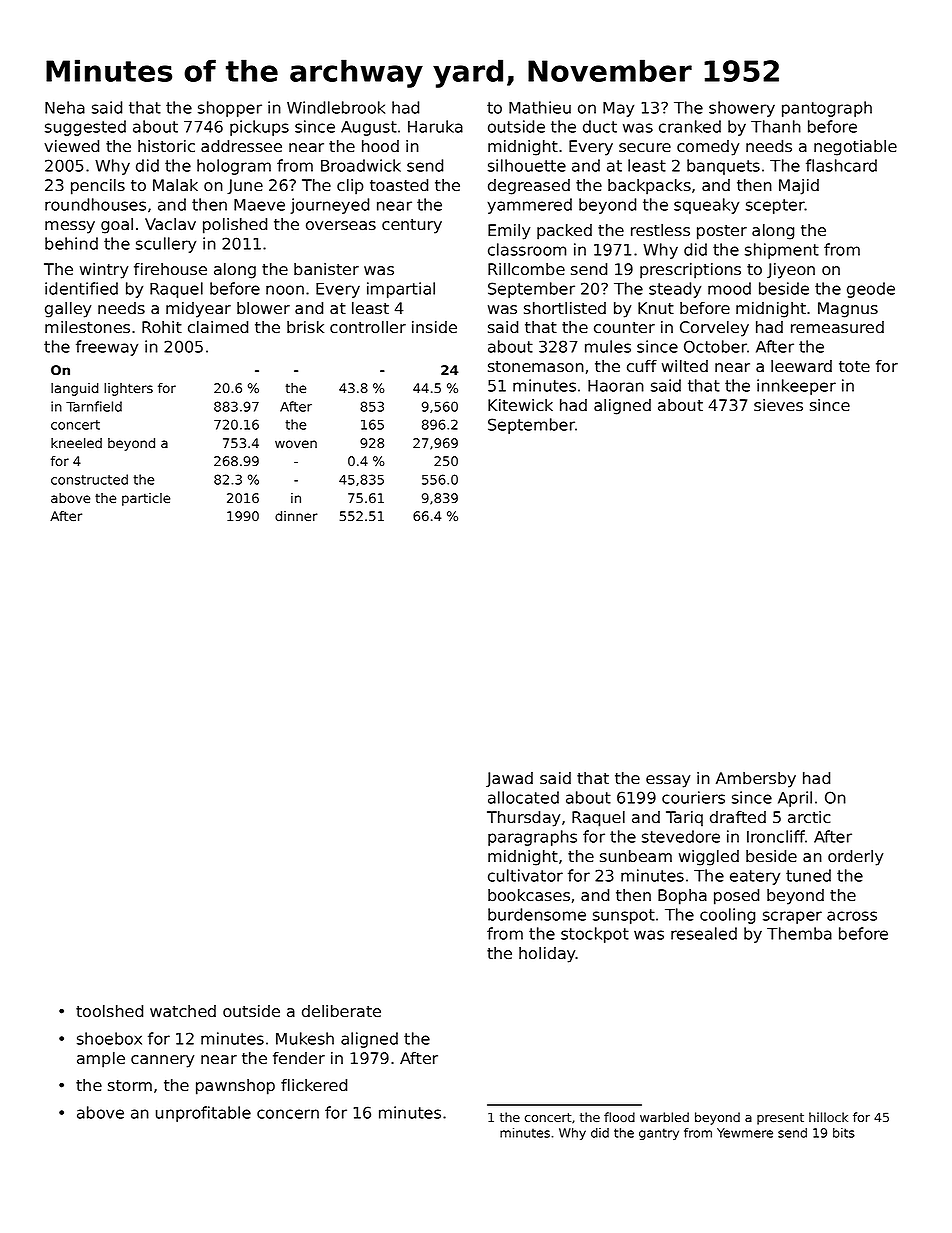  Describe the element at coordinates (203, 1114) in the page. I see `unprofitable` at that location.
